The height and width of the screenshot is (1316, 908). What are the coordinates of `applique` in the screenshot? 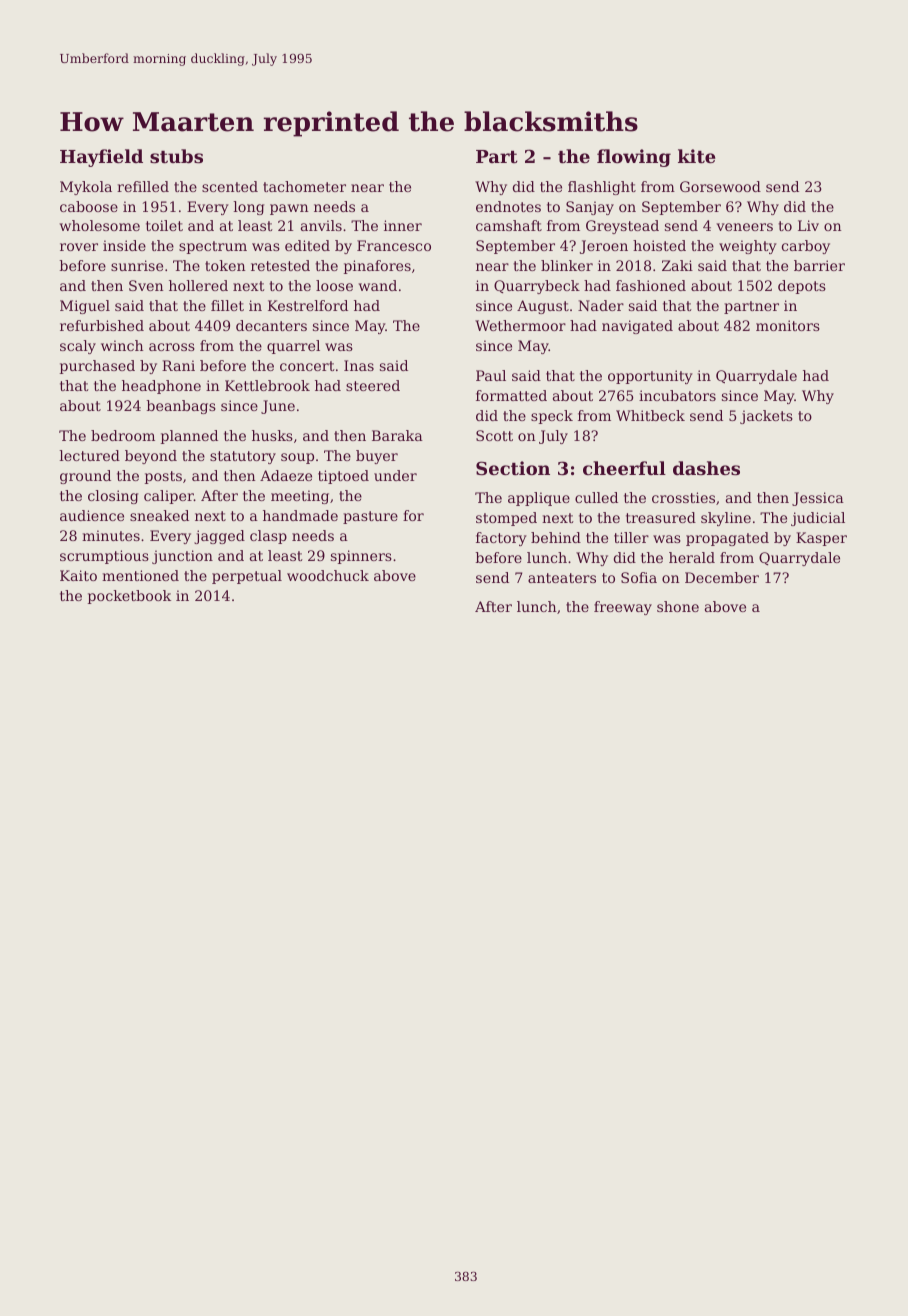 It's located at (539, 499).
